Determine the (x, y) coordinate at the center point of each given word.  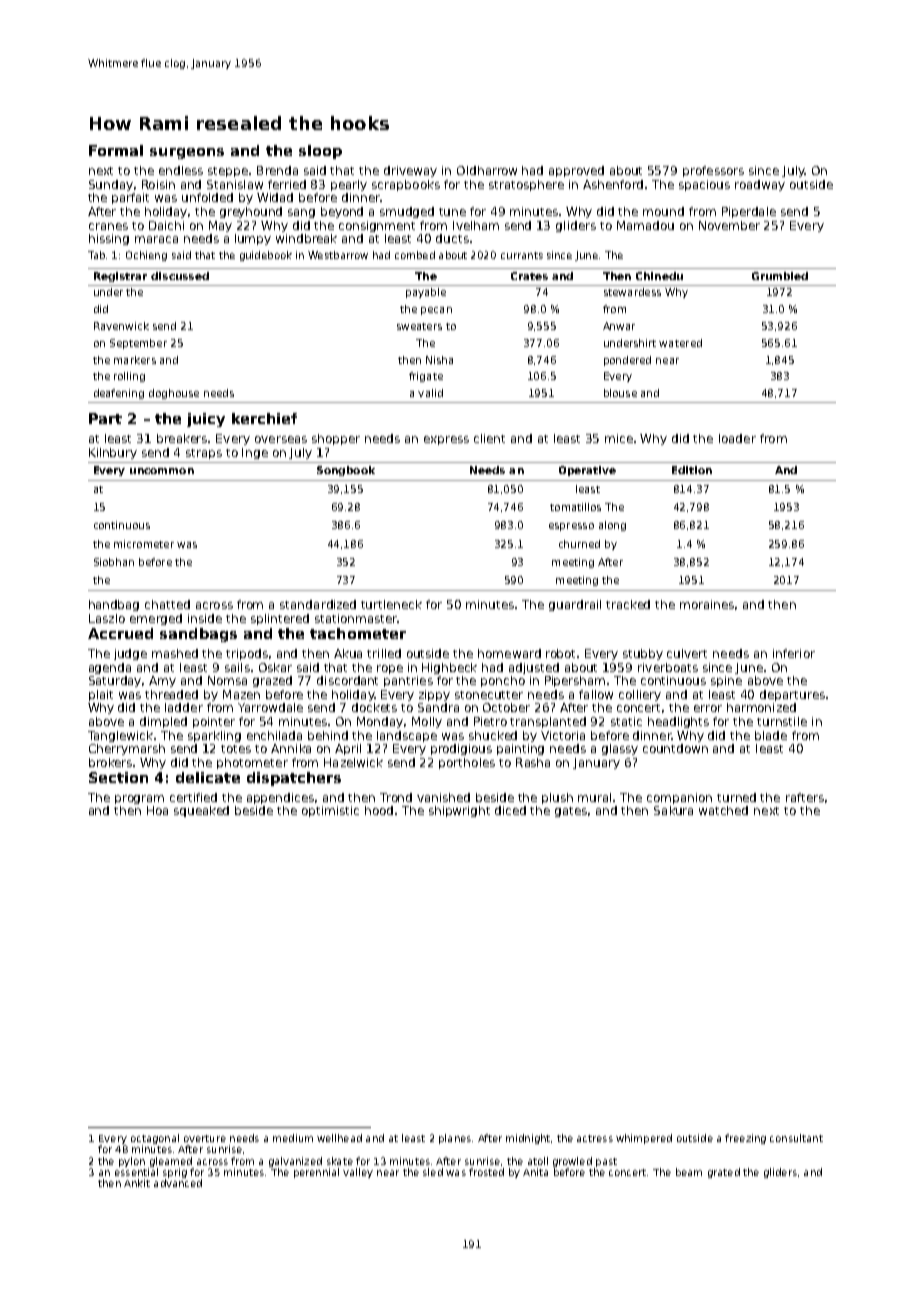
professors (713, 171)
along (612, 526)
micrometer (144, 544)
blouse (620, 393)
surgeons (187, 153)
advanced (178, 1183)
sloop (320, 152)
